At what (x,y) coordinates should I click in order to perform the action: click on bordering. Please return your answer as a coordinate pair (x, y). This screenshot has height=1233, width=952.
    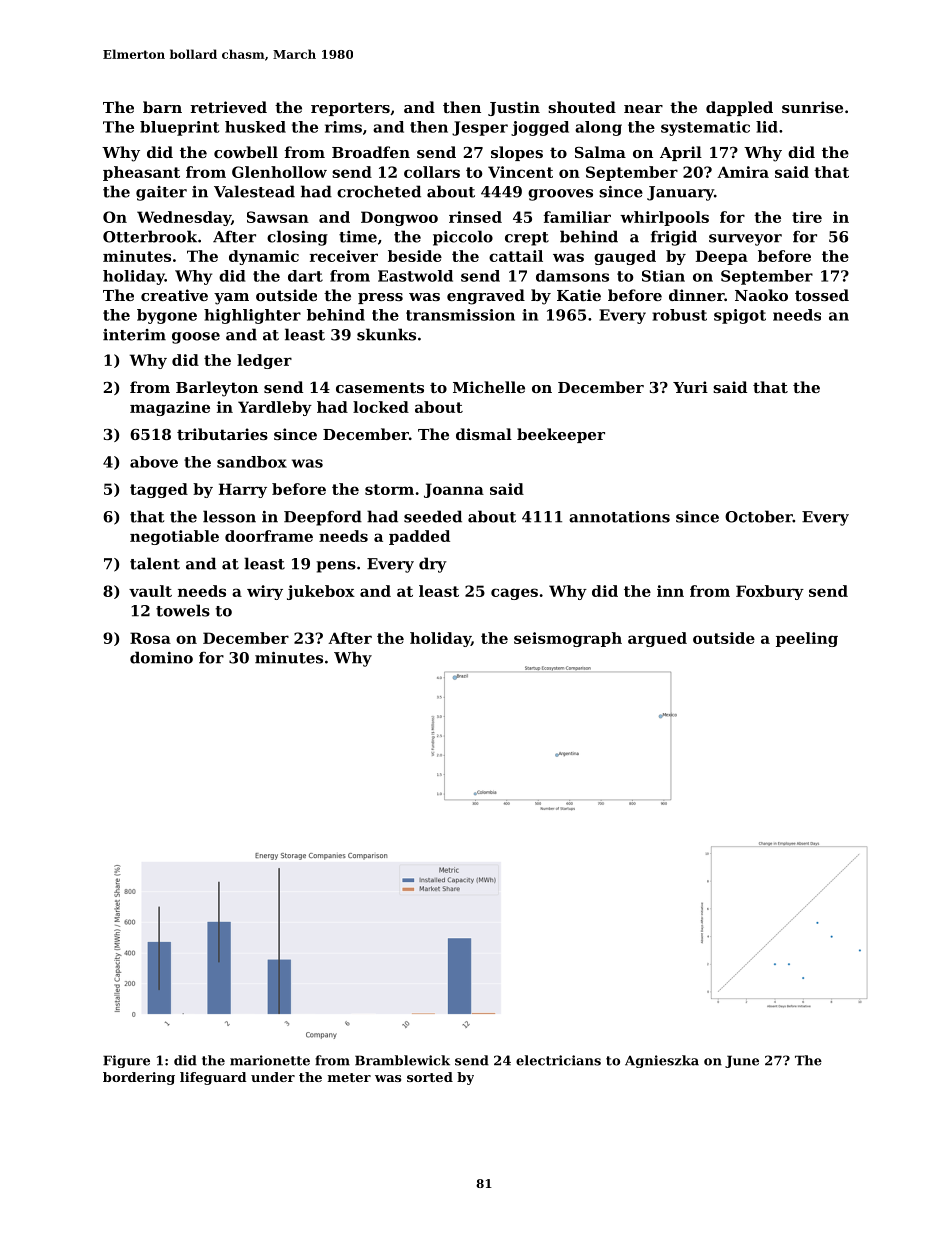
    Looking at the image, I should click on (139, 1078).
